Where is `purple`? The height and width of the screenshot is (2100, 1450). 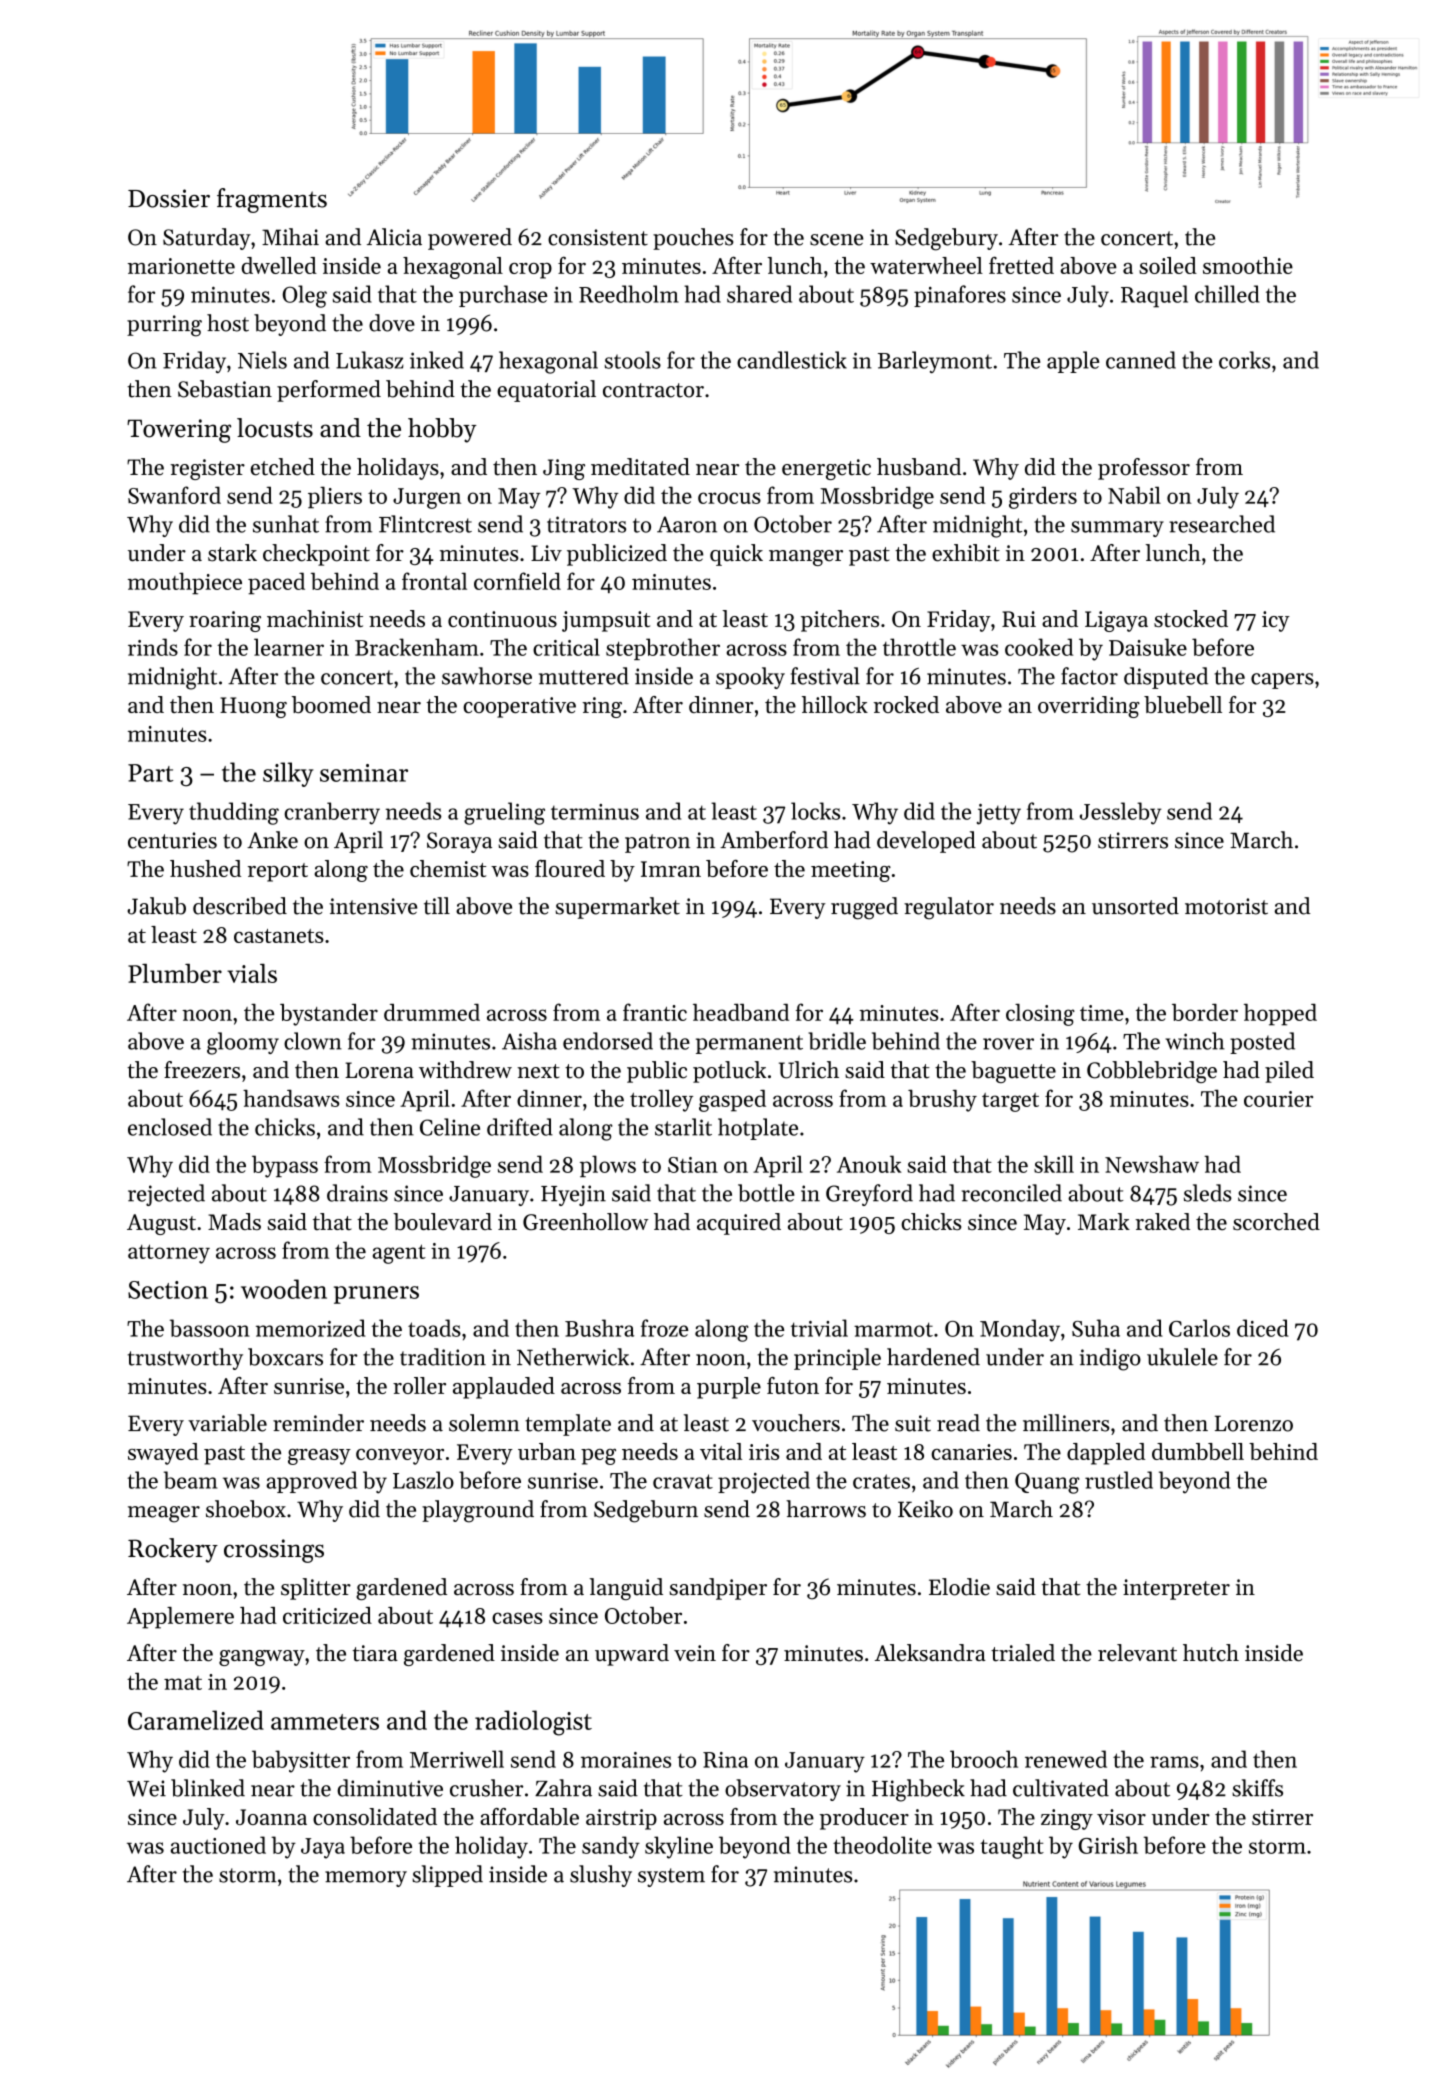
purple is located at coordinates (729, 1388).
